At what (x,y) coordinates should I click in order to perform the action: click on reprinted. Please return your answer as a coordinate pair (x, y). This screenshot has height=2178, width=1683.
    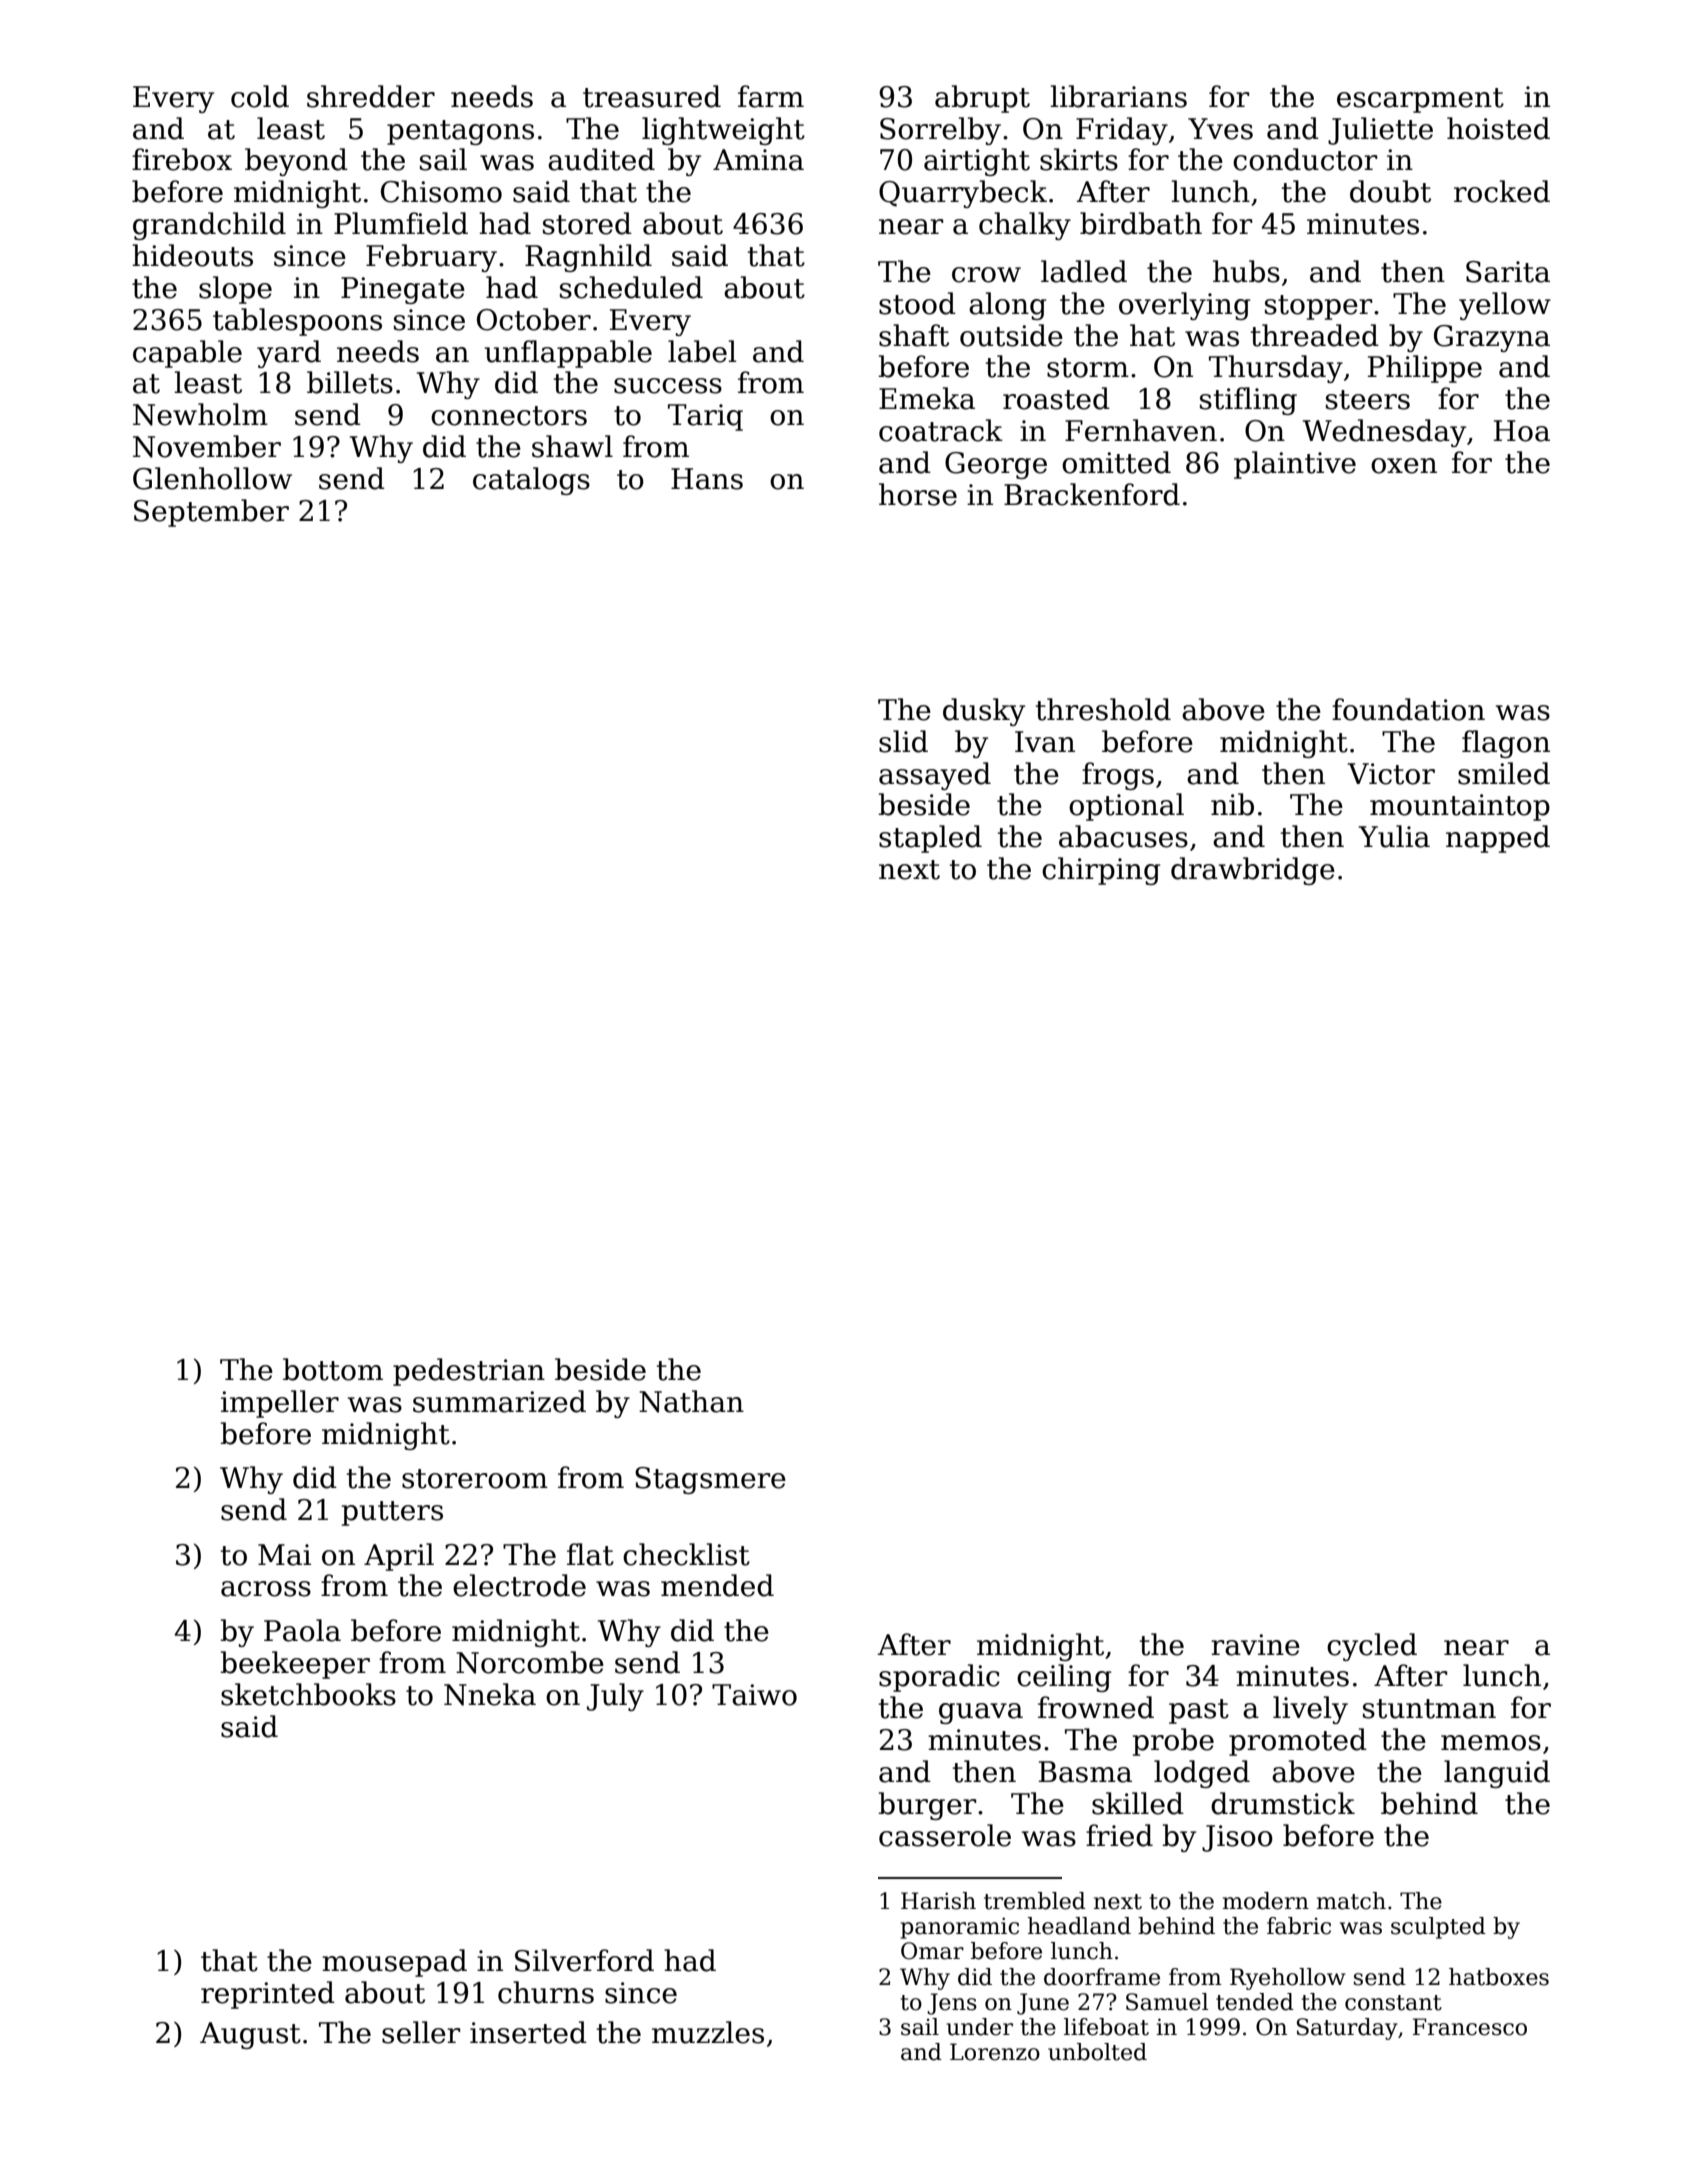
    Looking at the image, I should click on (268, 1995).
